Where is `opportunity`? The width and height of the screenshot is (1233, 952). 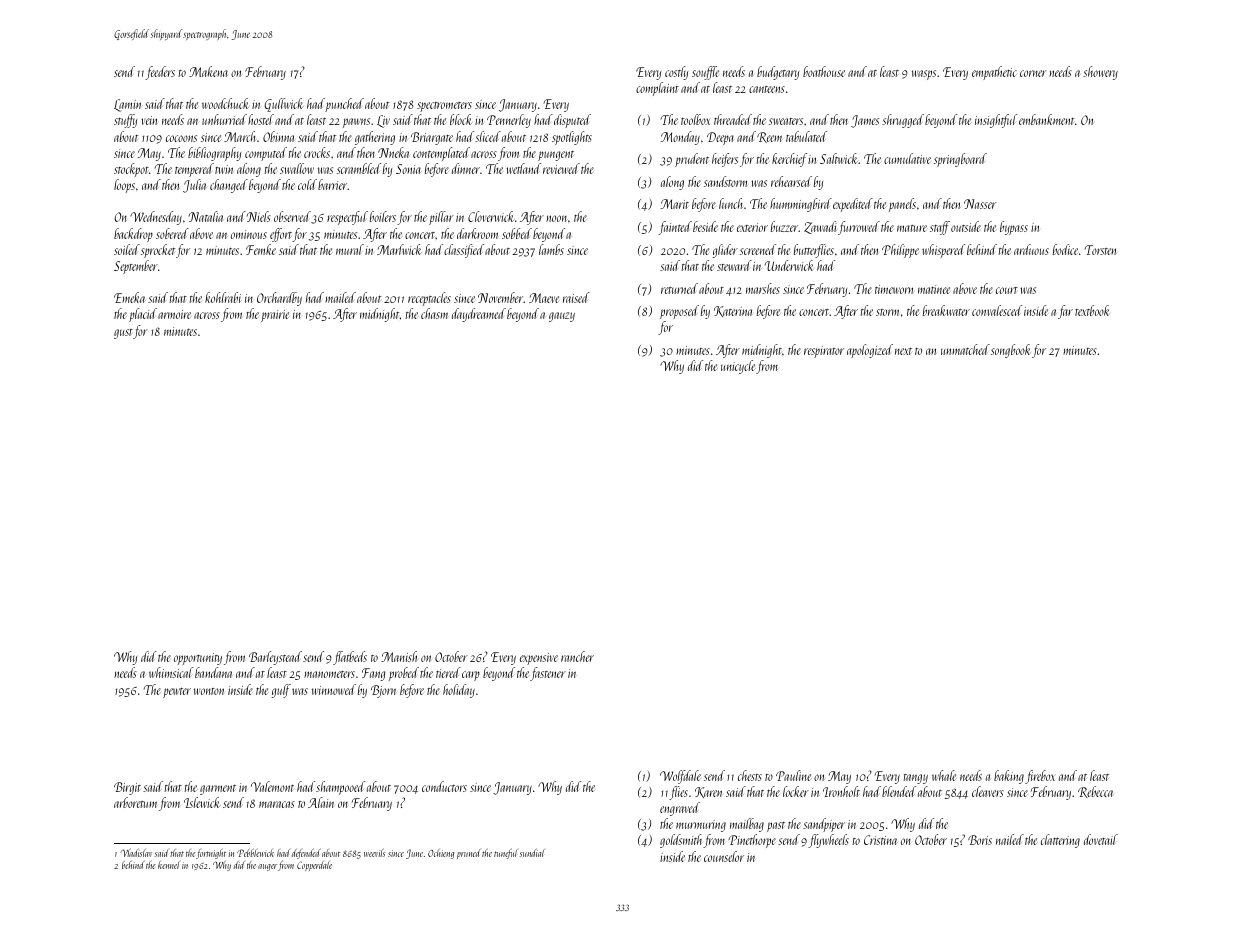
opportunity is located at coordinates (198, 659).
